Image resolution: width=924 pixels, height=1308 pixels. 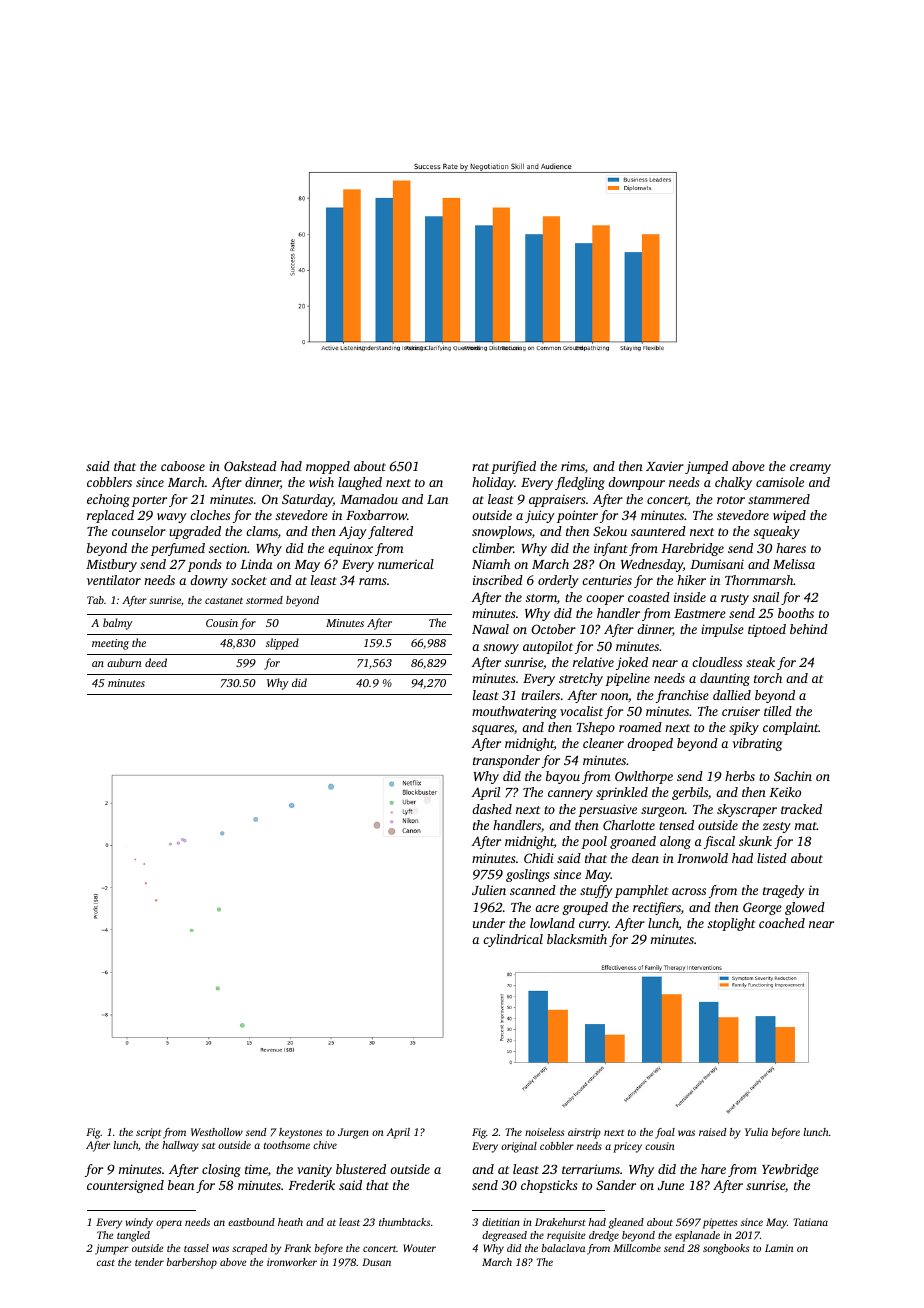 I want to click on porter, so click(x=149, y=501).
